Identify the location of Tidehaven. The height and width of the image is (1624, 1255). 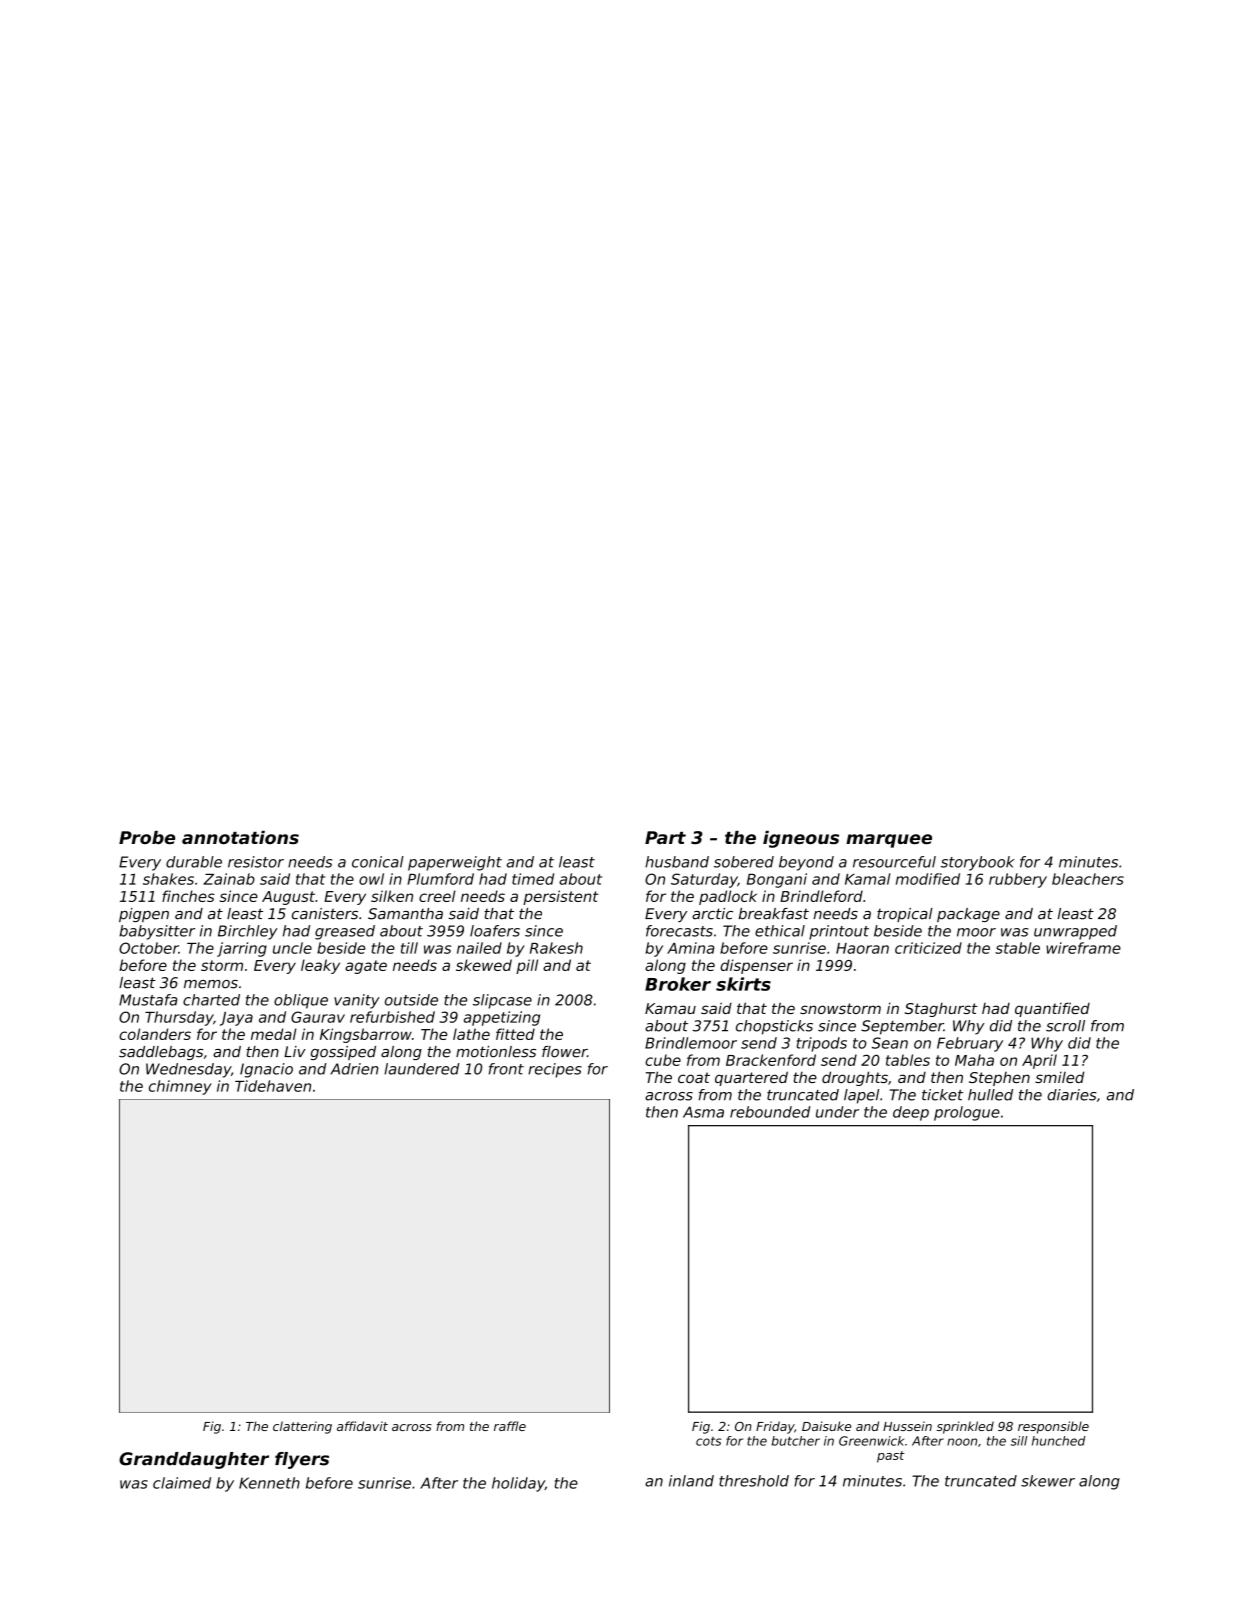
(273, 1086).
